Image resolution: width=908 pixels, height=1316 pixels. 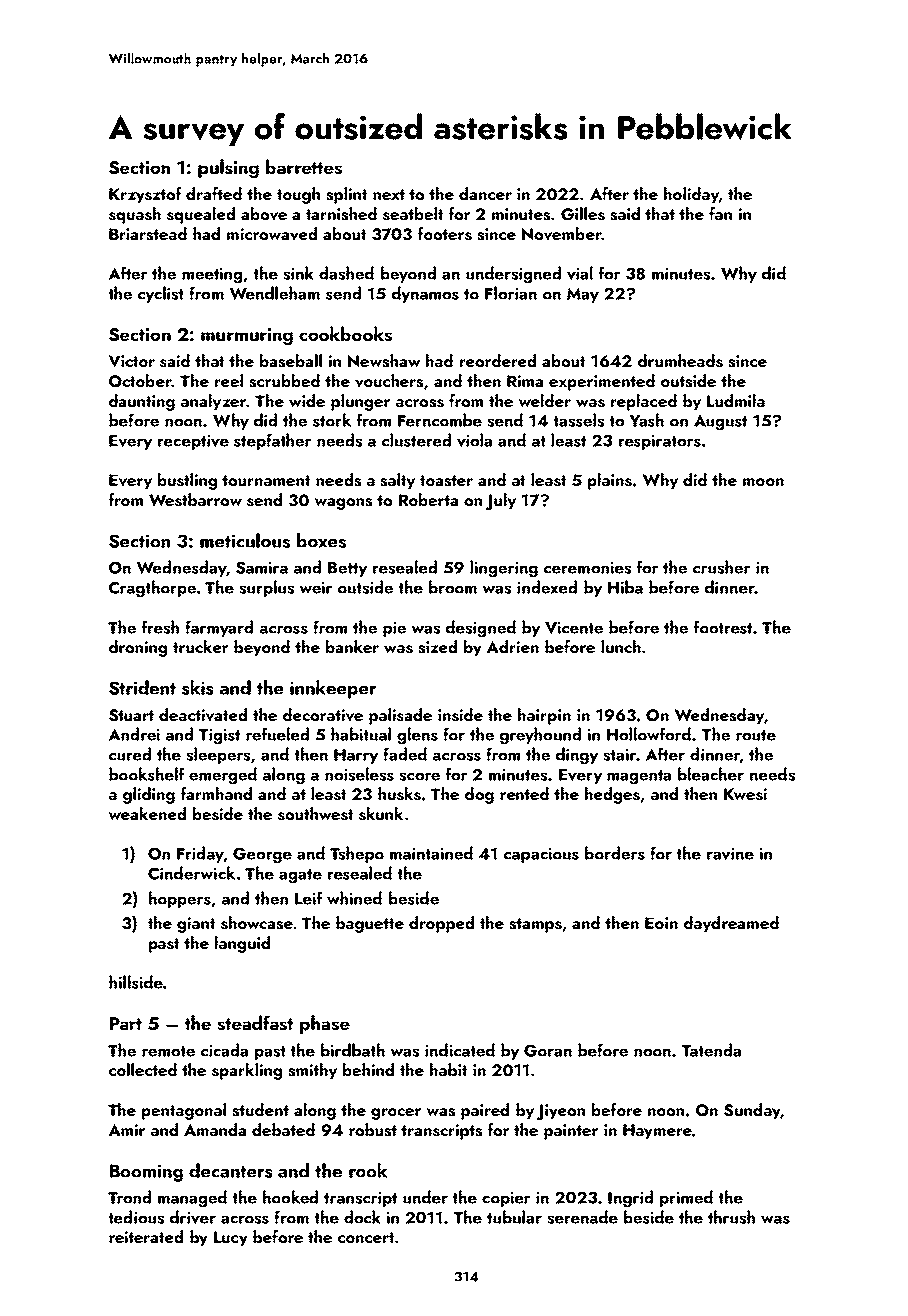 What do you see at coordinates (283, 1129) in the screenshot?
I see `debated` at bounding box center [283, 1129].
